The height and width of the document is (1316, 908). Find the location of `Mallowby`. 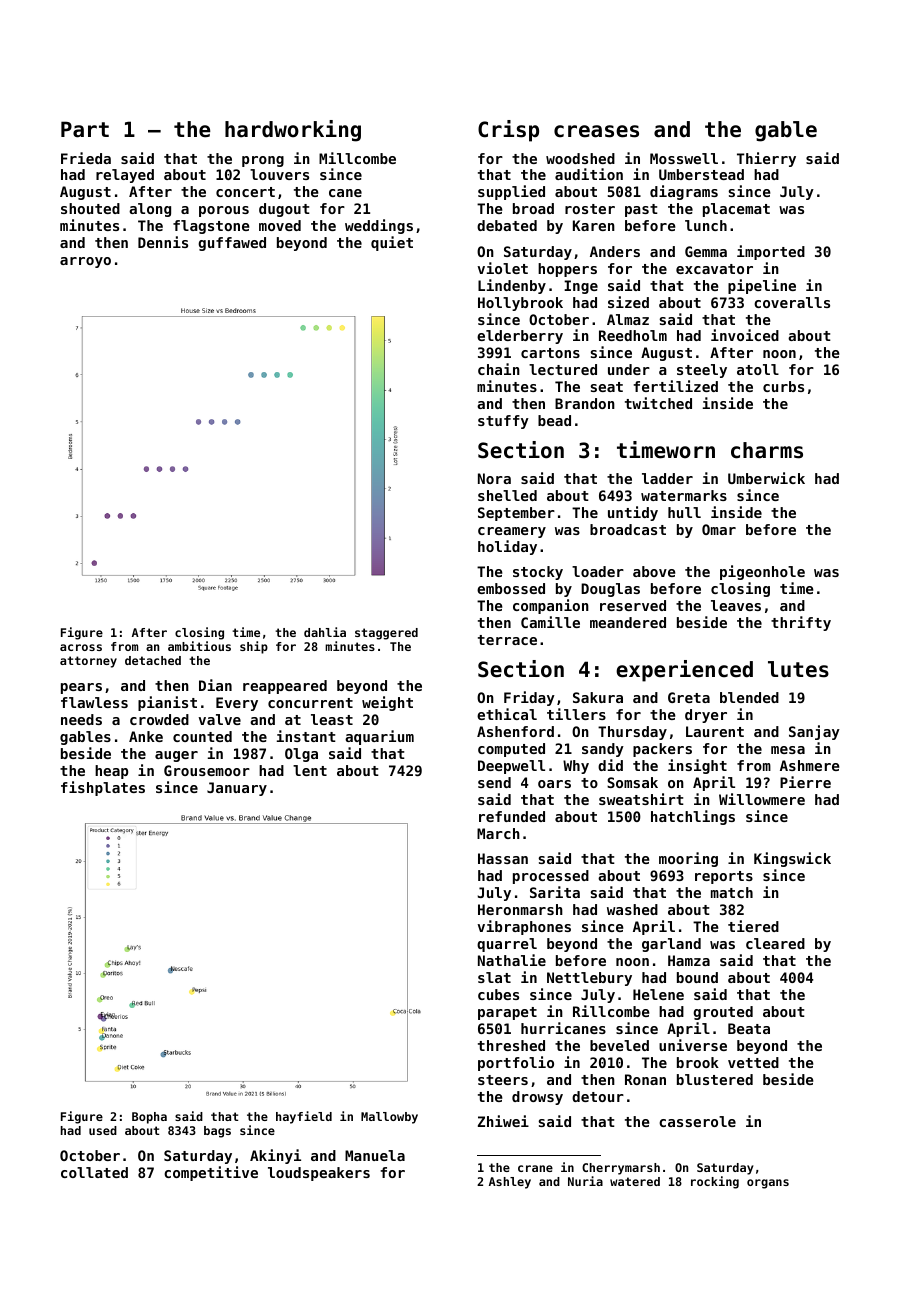

Mallowby is located at coordinates (389, 1118).
